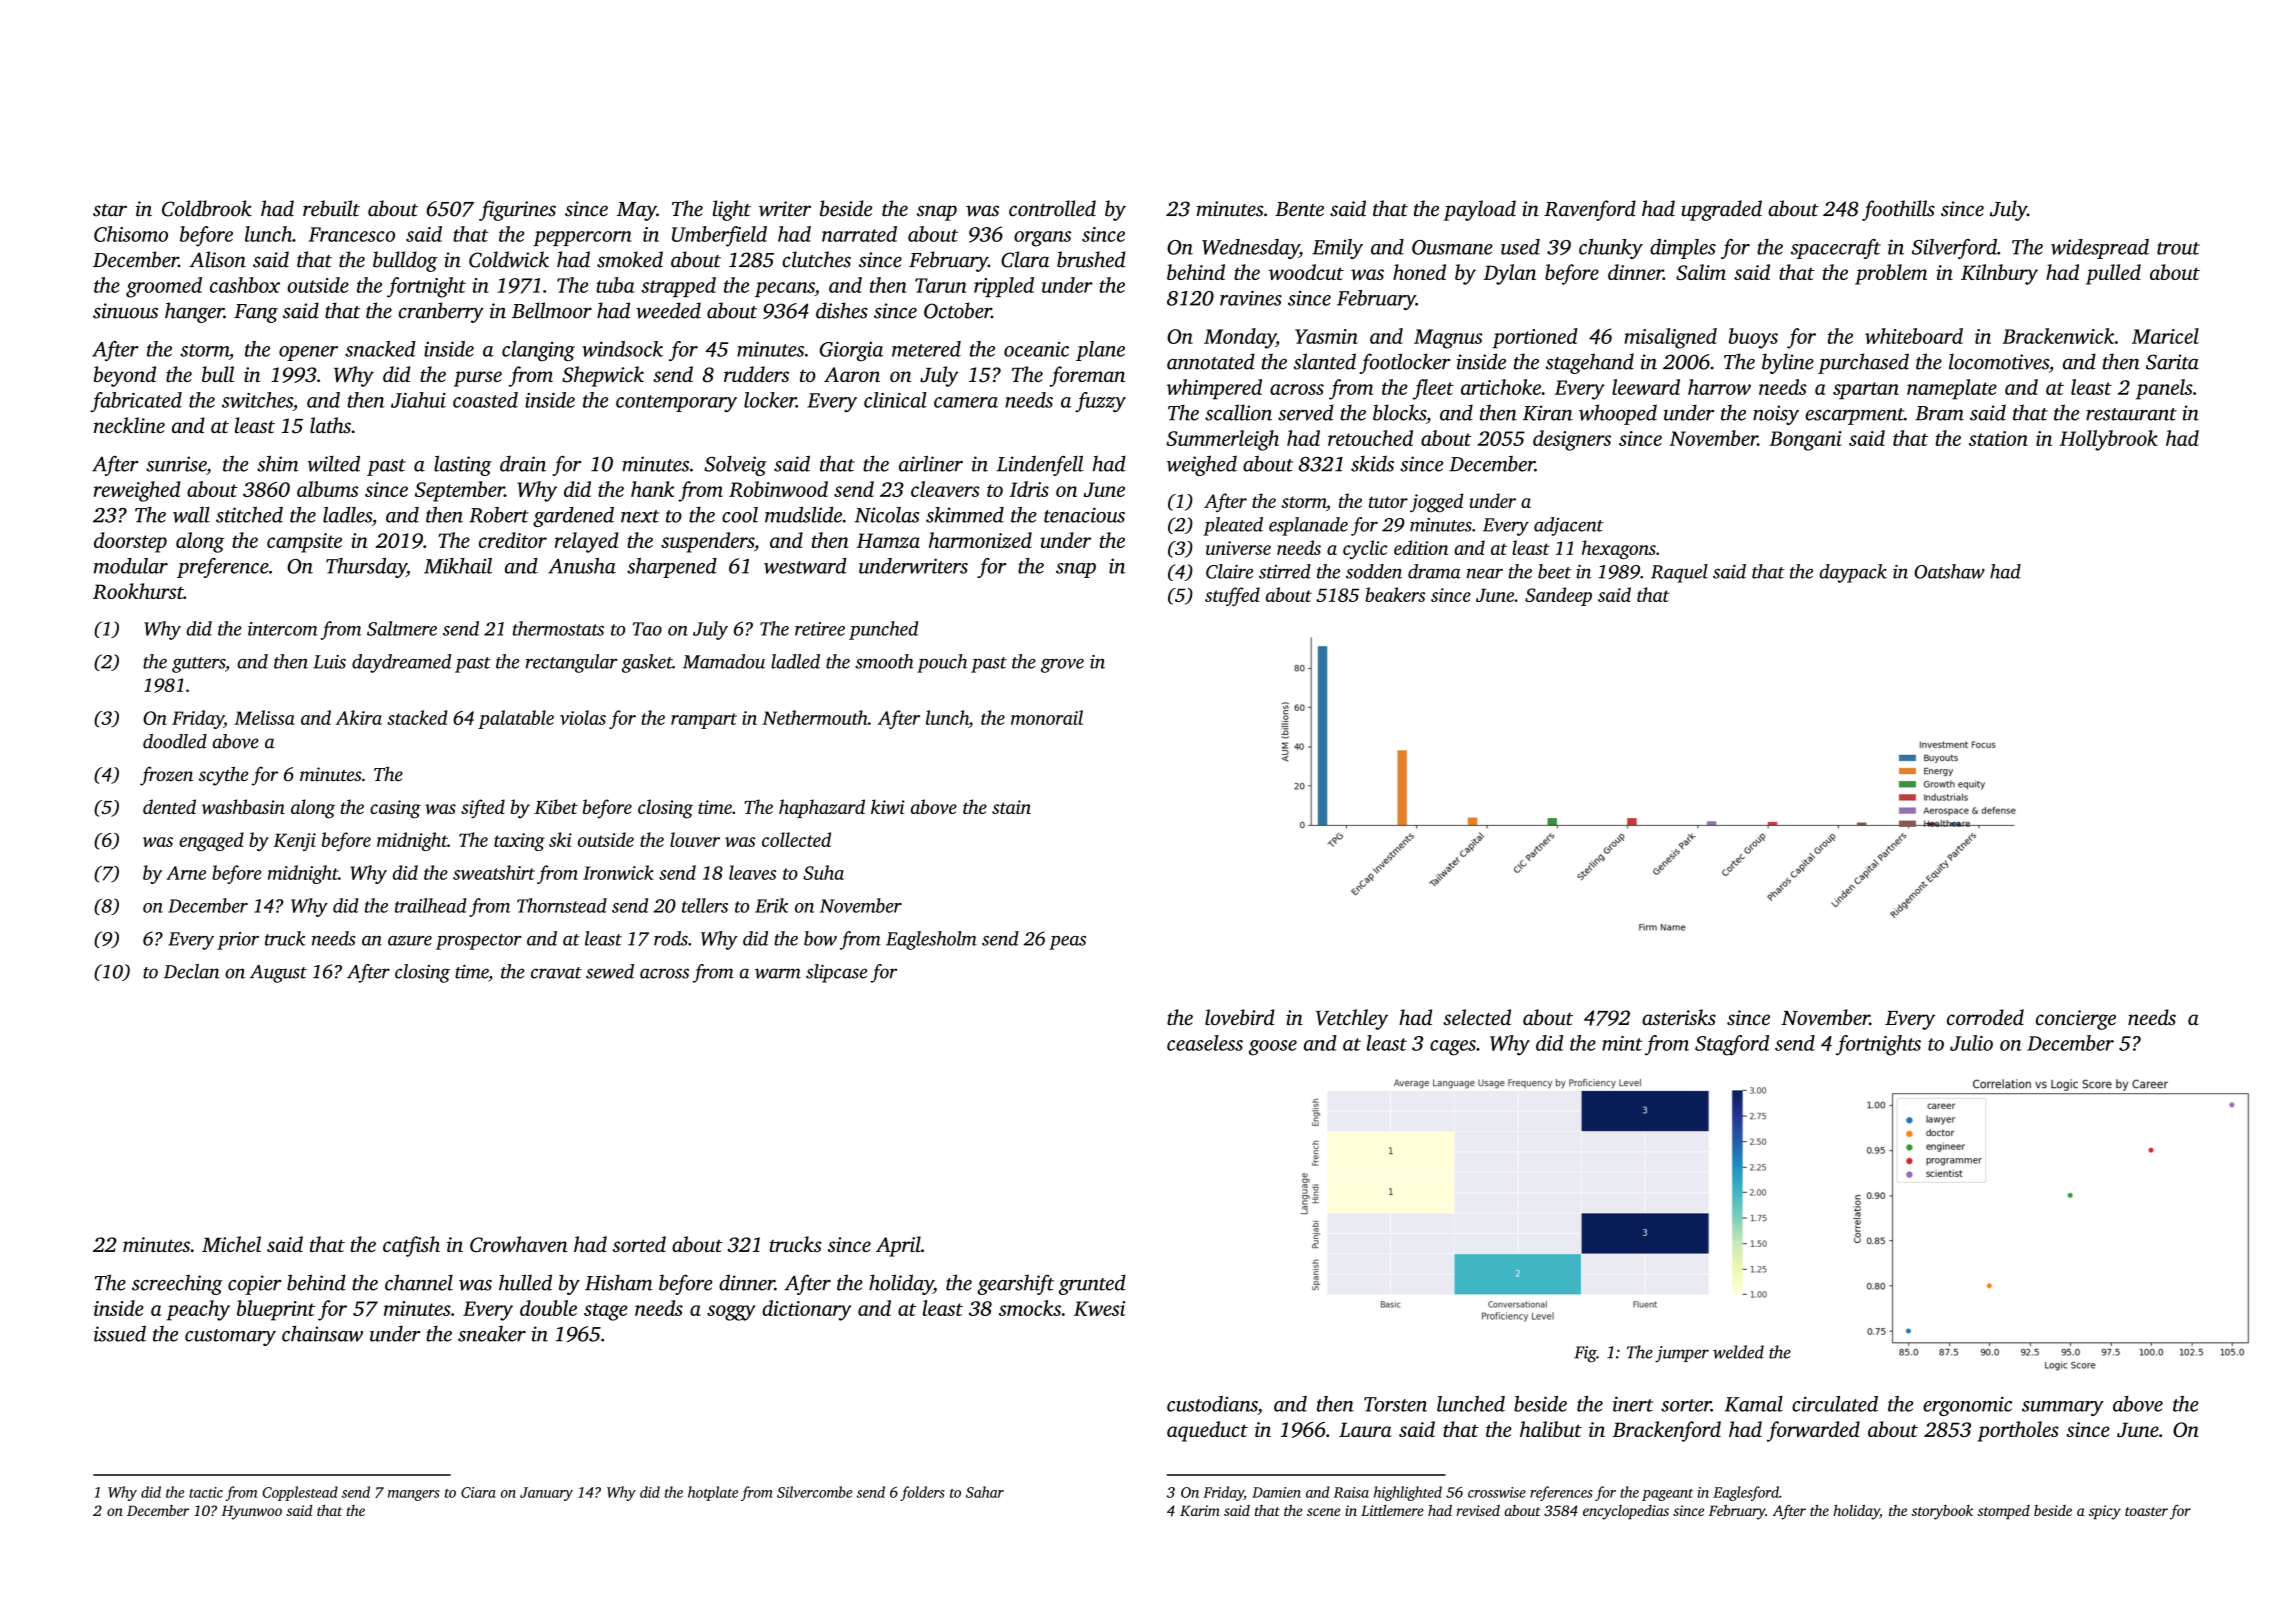  What do you see at coordinates (1453, 1048) in the image?
I see `cages` at bounding box center [1453, 1048].
